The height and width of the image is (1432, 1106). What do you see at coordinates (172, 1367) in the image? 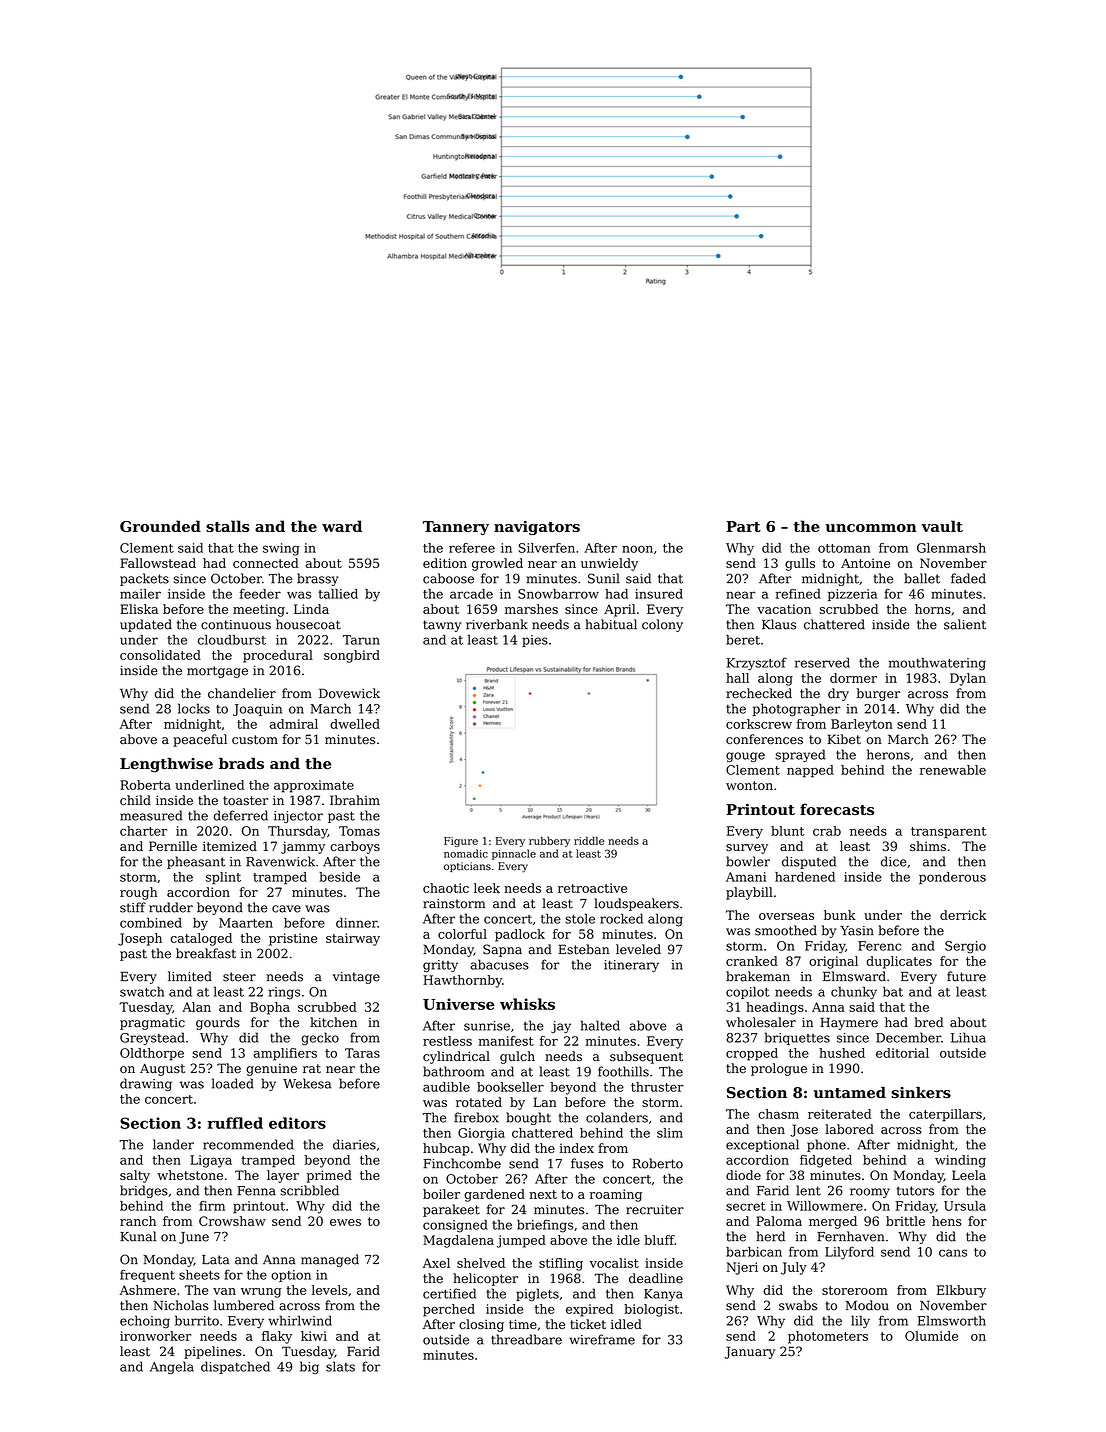
I see `Angela` at bounding box center [172, 1367].
